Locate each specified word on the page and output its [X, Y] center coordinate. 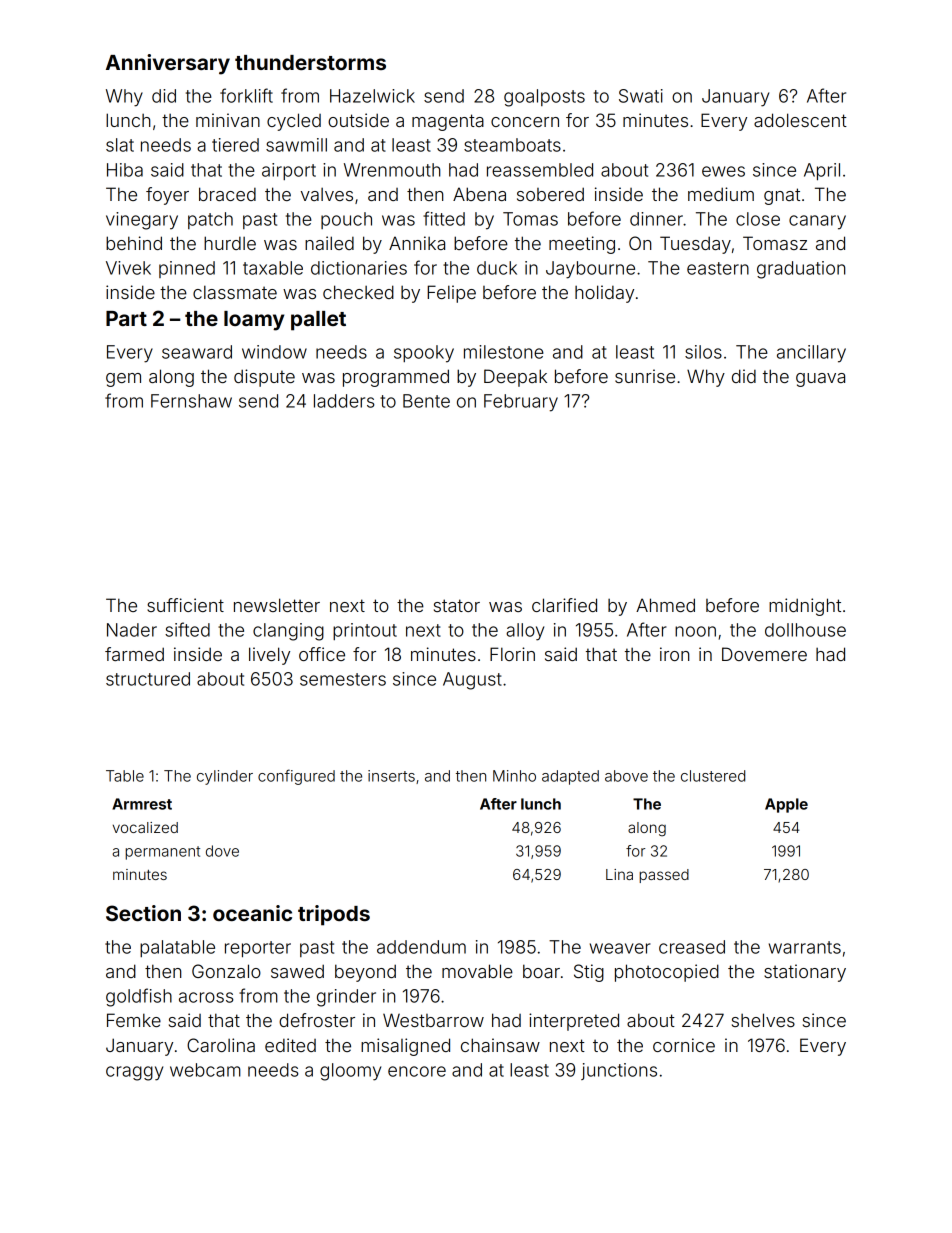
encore [417, 1071]
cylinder [225, 777]
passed [664, 876]
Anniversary [168, 64]
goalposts [544, 98]
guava [820, 380]
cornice [684, 1045]
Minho [514, 776]
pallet [318, 321]
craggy [134, 1073]
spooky [424, 354]
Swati [641, 96]
